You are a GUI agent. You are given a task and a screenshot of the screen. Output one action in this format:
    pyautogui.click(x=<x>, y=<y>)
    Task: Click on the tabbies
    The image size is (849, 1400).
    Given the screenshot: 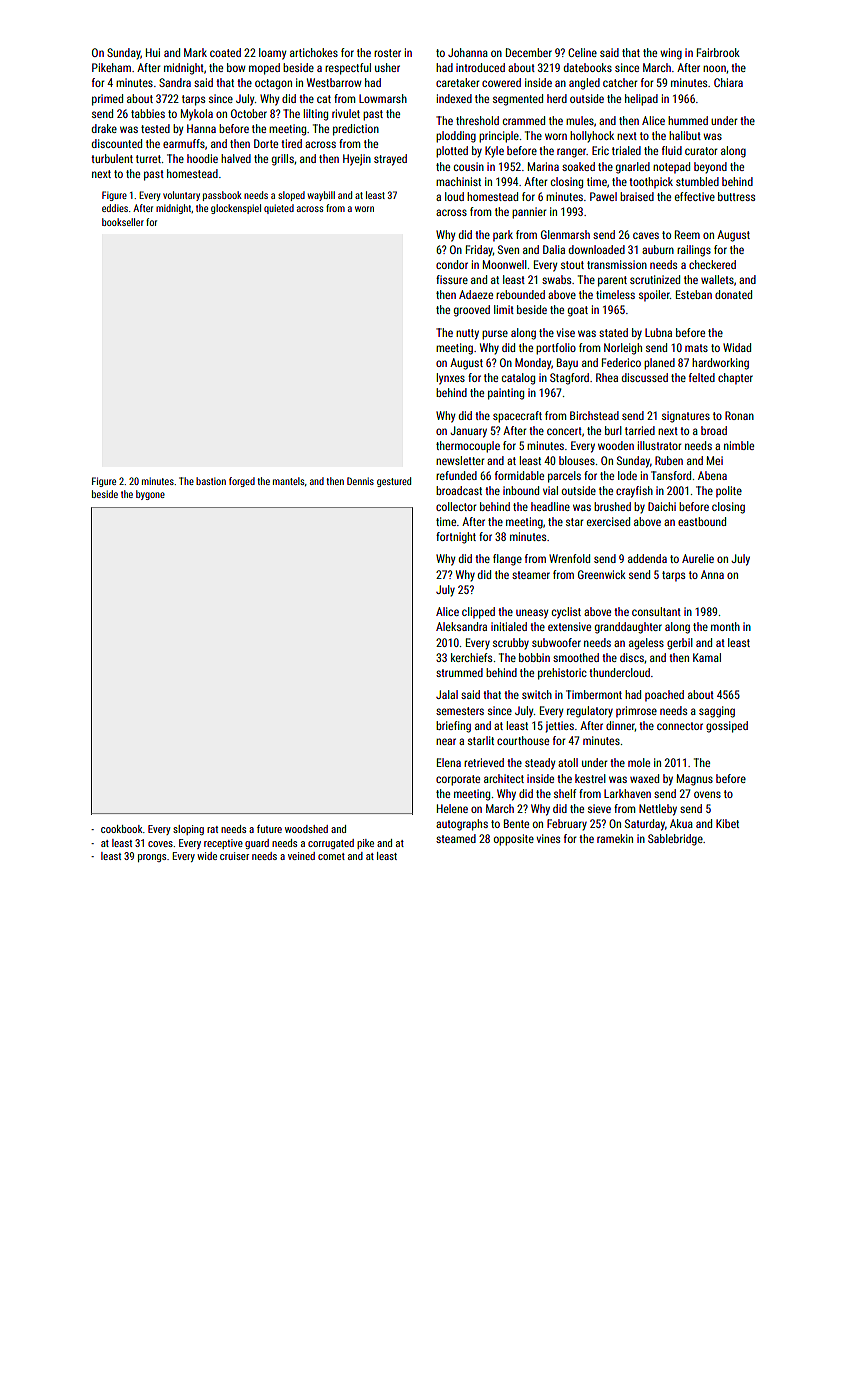 What is the action you would take?
    pyautogui.click(x=148, y=113)
